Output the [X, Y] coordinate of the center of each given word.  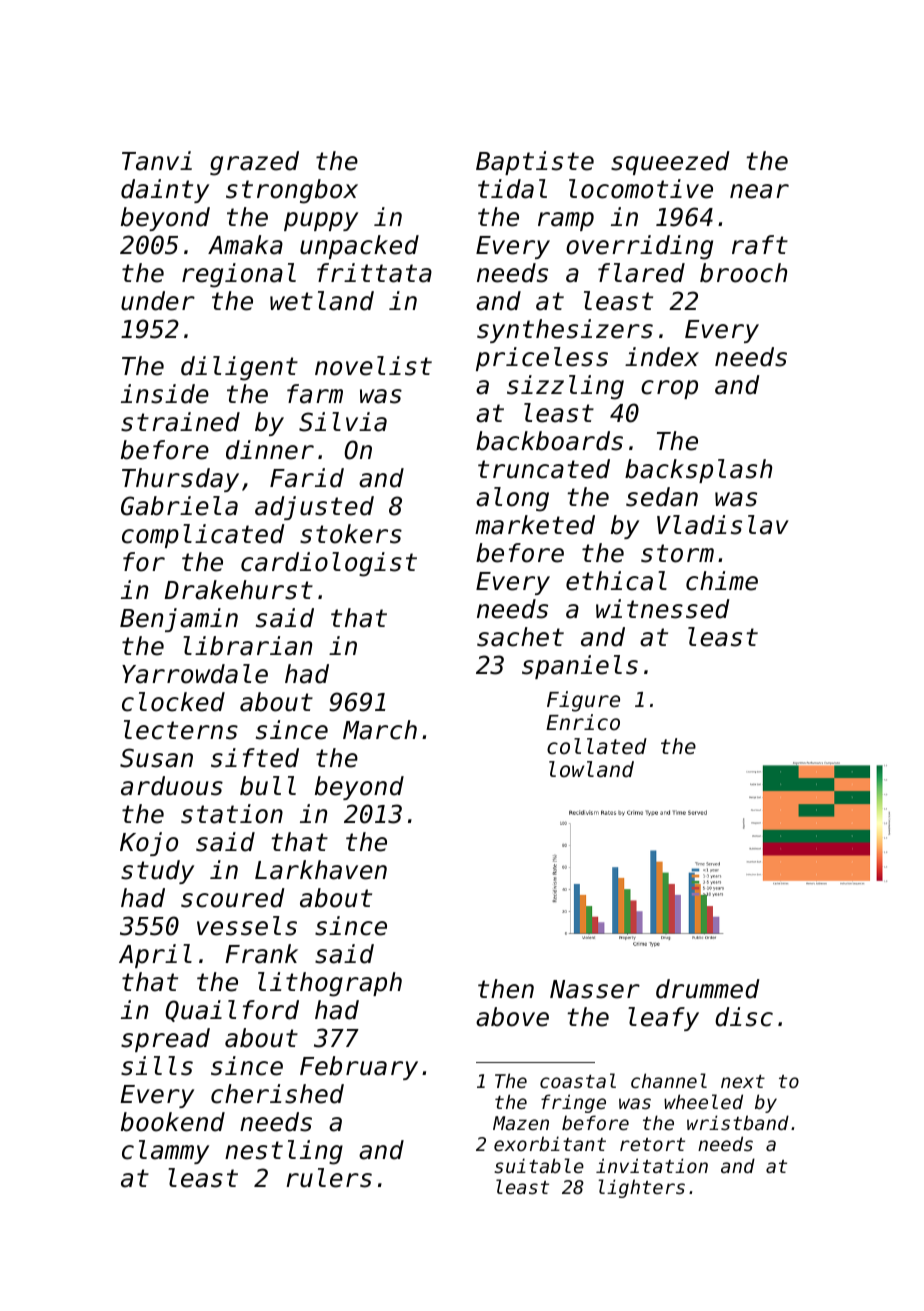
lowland [591, 769]
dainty [165, 191]
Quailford [232, 1011]
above [512, 1017]
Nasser [595, 989]
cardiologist [329, 564]
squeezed [670, 163]
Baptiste [535, 163]
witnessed [663, 609]
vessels [247, 926]
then [506, 989]
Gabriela [179, 506]
